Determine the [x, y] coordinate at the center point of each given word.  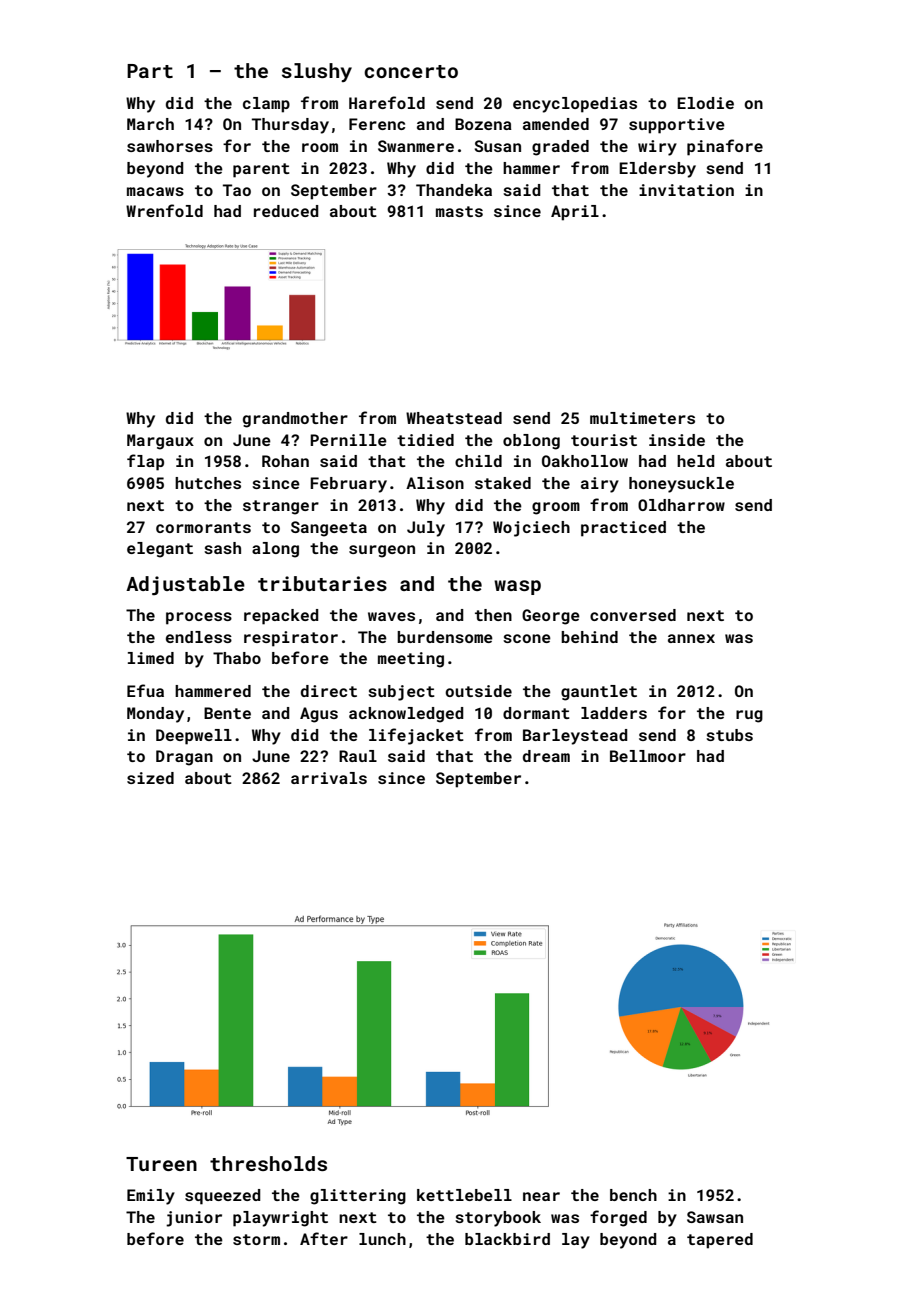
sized [150, 778]
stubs [729, 735]
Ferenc [377, 124]
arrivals [329, 778]
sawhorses [170, 146]
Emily [151, 1197]
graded [560, 148]
